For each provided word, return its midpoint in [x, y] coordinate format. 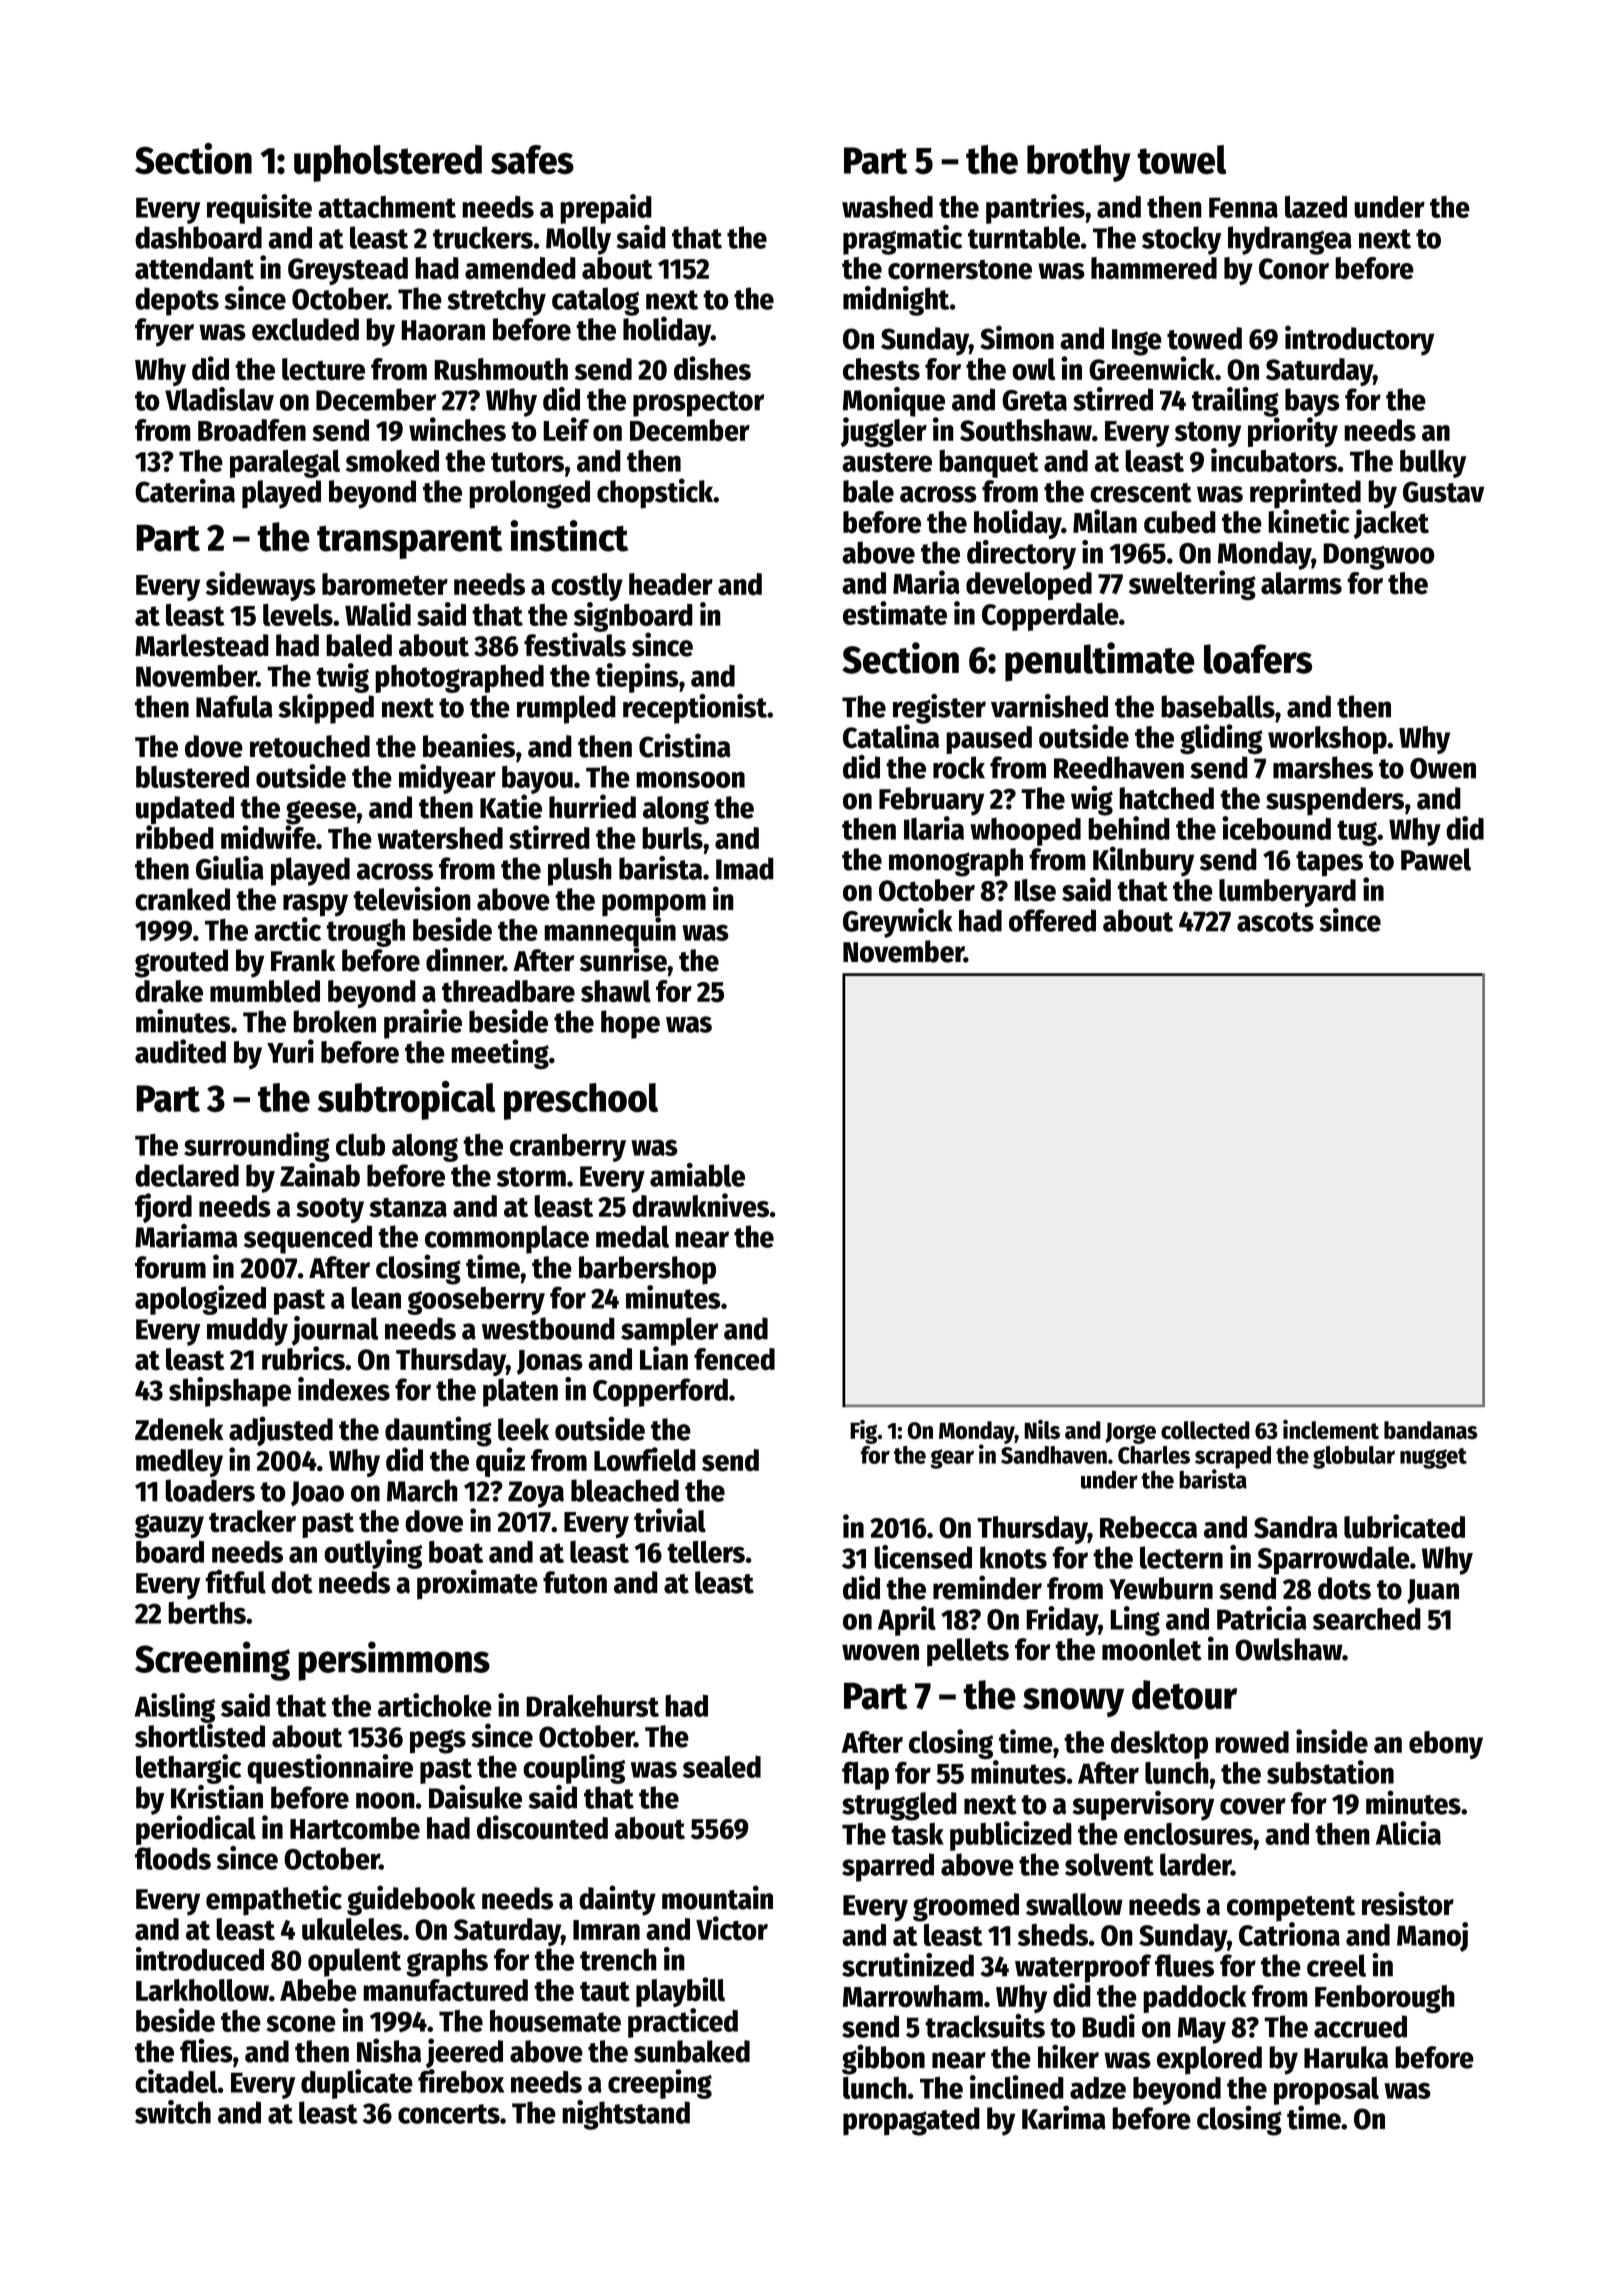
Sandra [1296, 1527]
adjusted [281, 1431]
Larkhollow [202, 1990]
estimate [895, 613]
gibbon [883, 2059]
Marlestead [202, 645]
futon [575, 1582]
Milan [1105, 521]
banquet [989, 464]
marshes [1323, 767]
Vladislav [219, 399]
